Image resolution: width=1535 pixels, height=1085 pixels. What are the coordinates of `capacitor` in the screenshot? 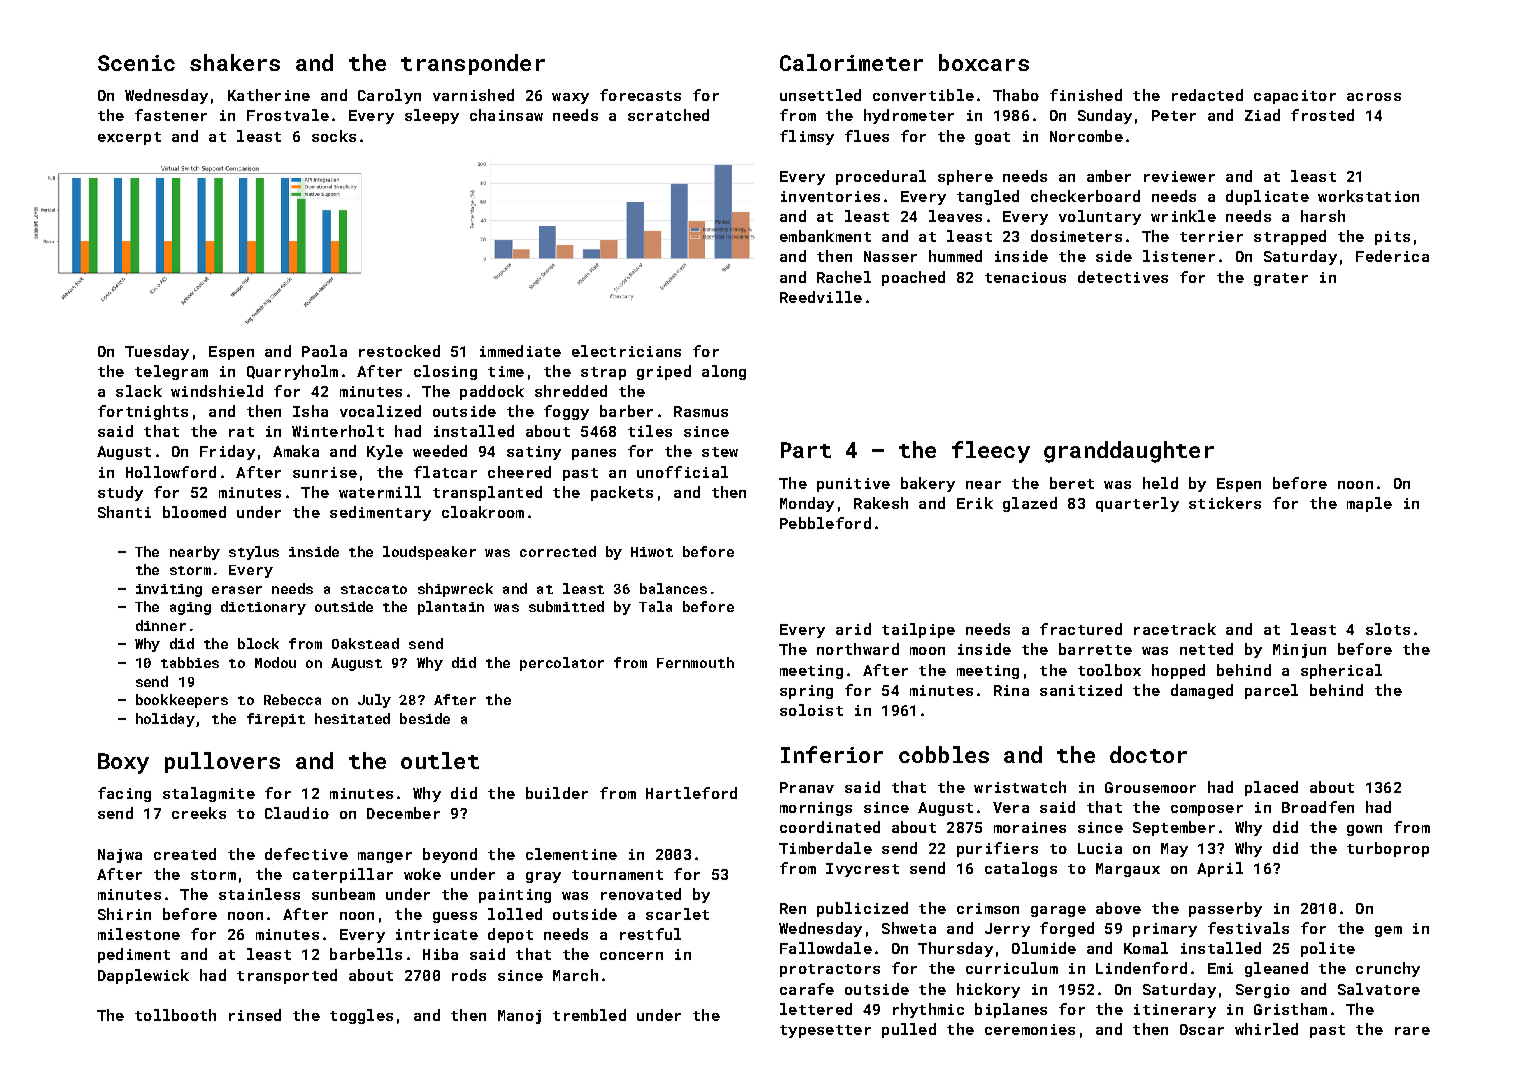 It's located at (1295, 97).
